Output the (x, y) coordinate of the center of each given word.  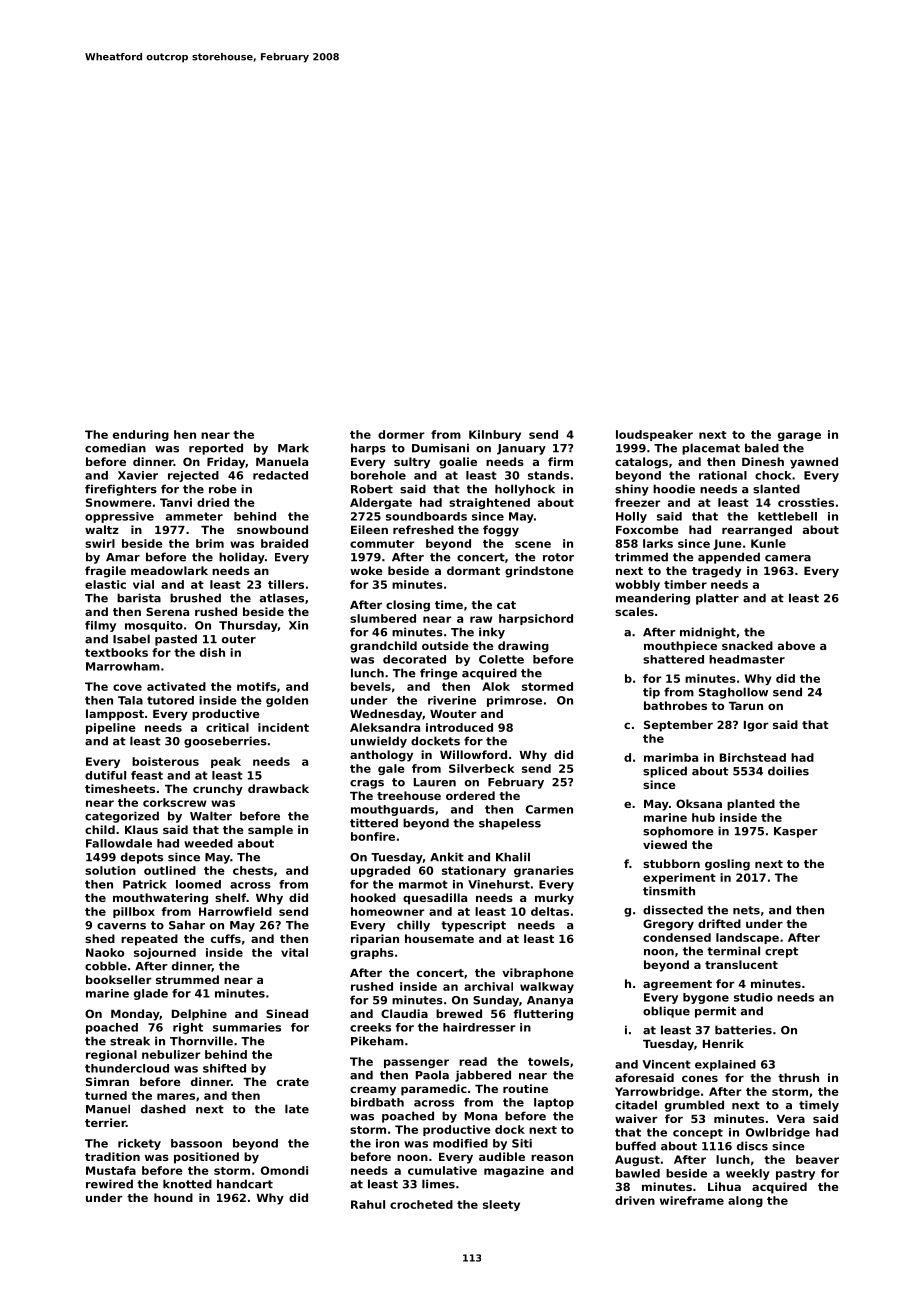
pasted (176, 640)
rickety (139, 1144)
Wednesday (386, 715)
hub (703, 817)
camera (788, 558)
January (521, 449)
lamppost (115, 715)
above (796, 645)
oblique (666, 1012)
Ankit (447, 857)
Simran (107, 1081)
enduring (141, 435)
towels (548, 1061)
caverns (121, 926)
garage (799, 436)
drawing (523, 647)
